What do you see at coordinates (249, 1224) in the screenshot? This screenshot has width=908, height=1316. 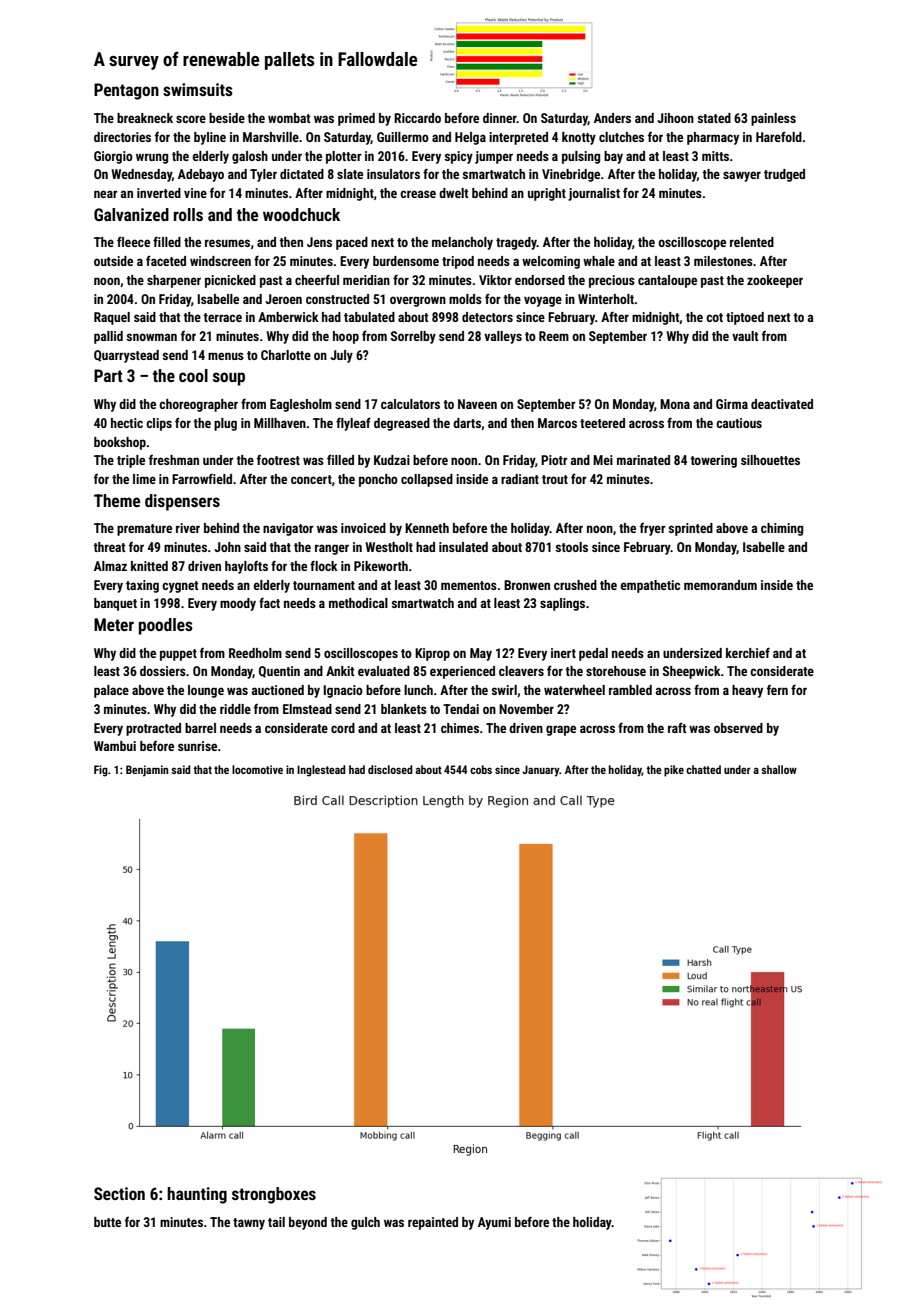 I see `tawny` at bounding box center [249, 1224].
